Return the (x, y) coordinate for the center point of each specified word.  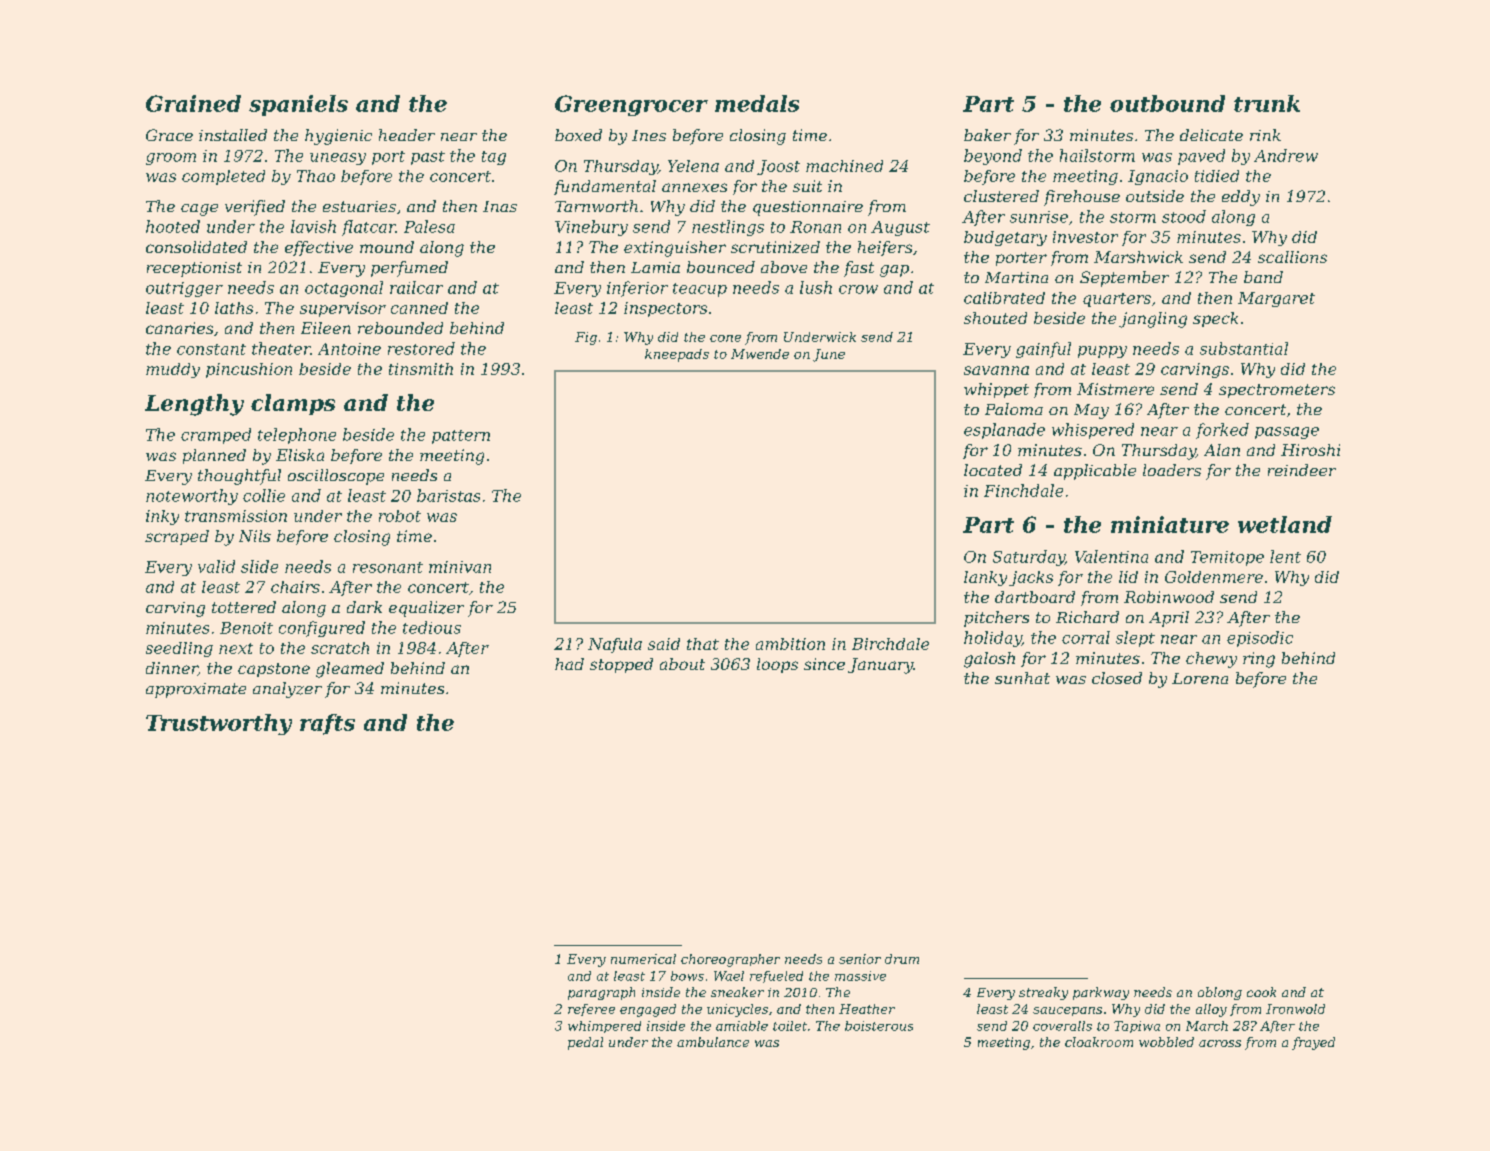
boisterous (879, 1026)
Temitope (1227, 558)
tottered (244, 607)
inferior (637, 289)
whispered (1093, 431)
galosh (989, 660)
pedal (585, 1043)
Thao (316, 176)
